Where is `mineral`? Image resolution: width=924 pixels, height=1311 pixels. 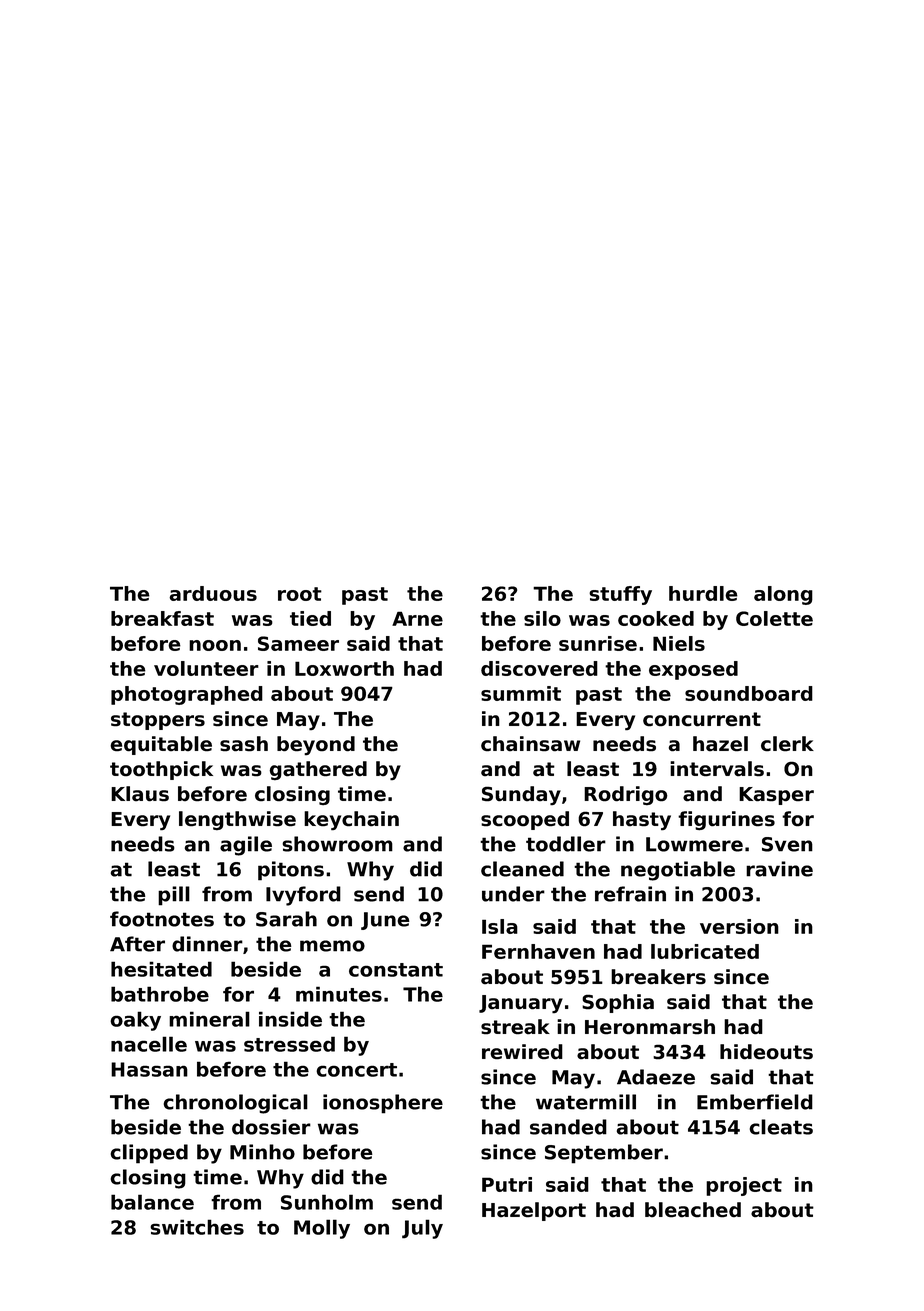 mineral is located at coordinates (209, 1019).
